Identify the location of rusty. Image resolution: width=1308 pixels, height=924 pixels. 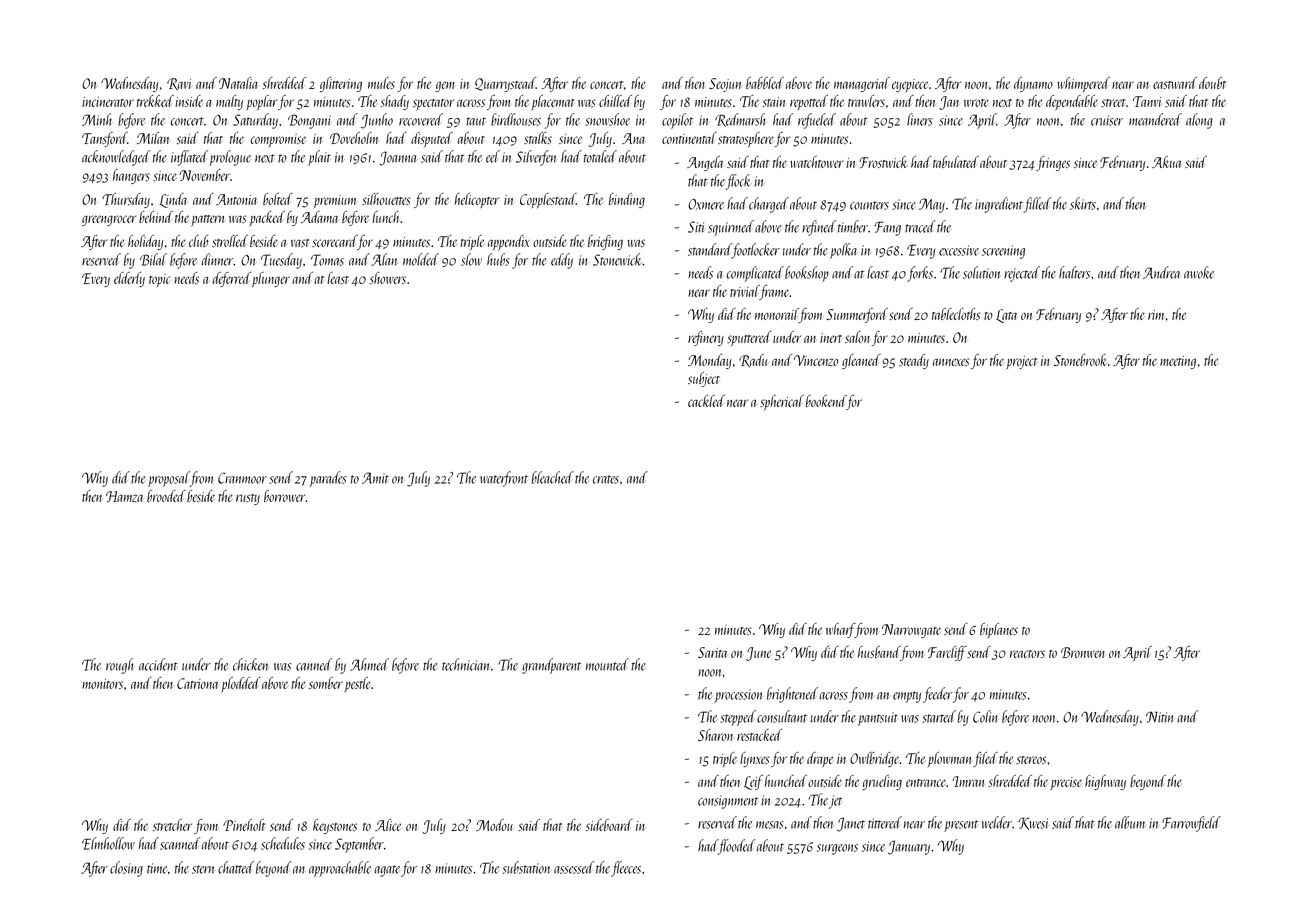
(248, 499).
